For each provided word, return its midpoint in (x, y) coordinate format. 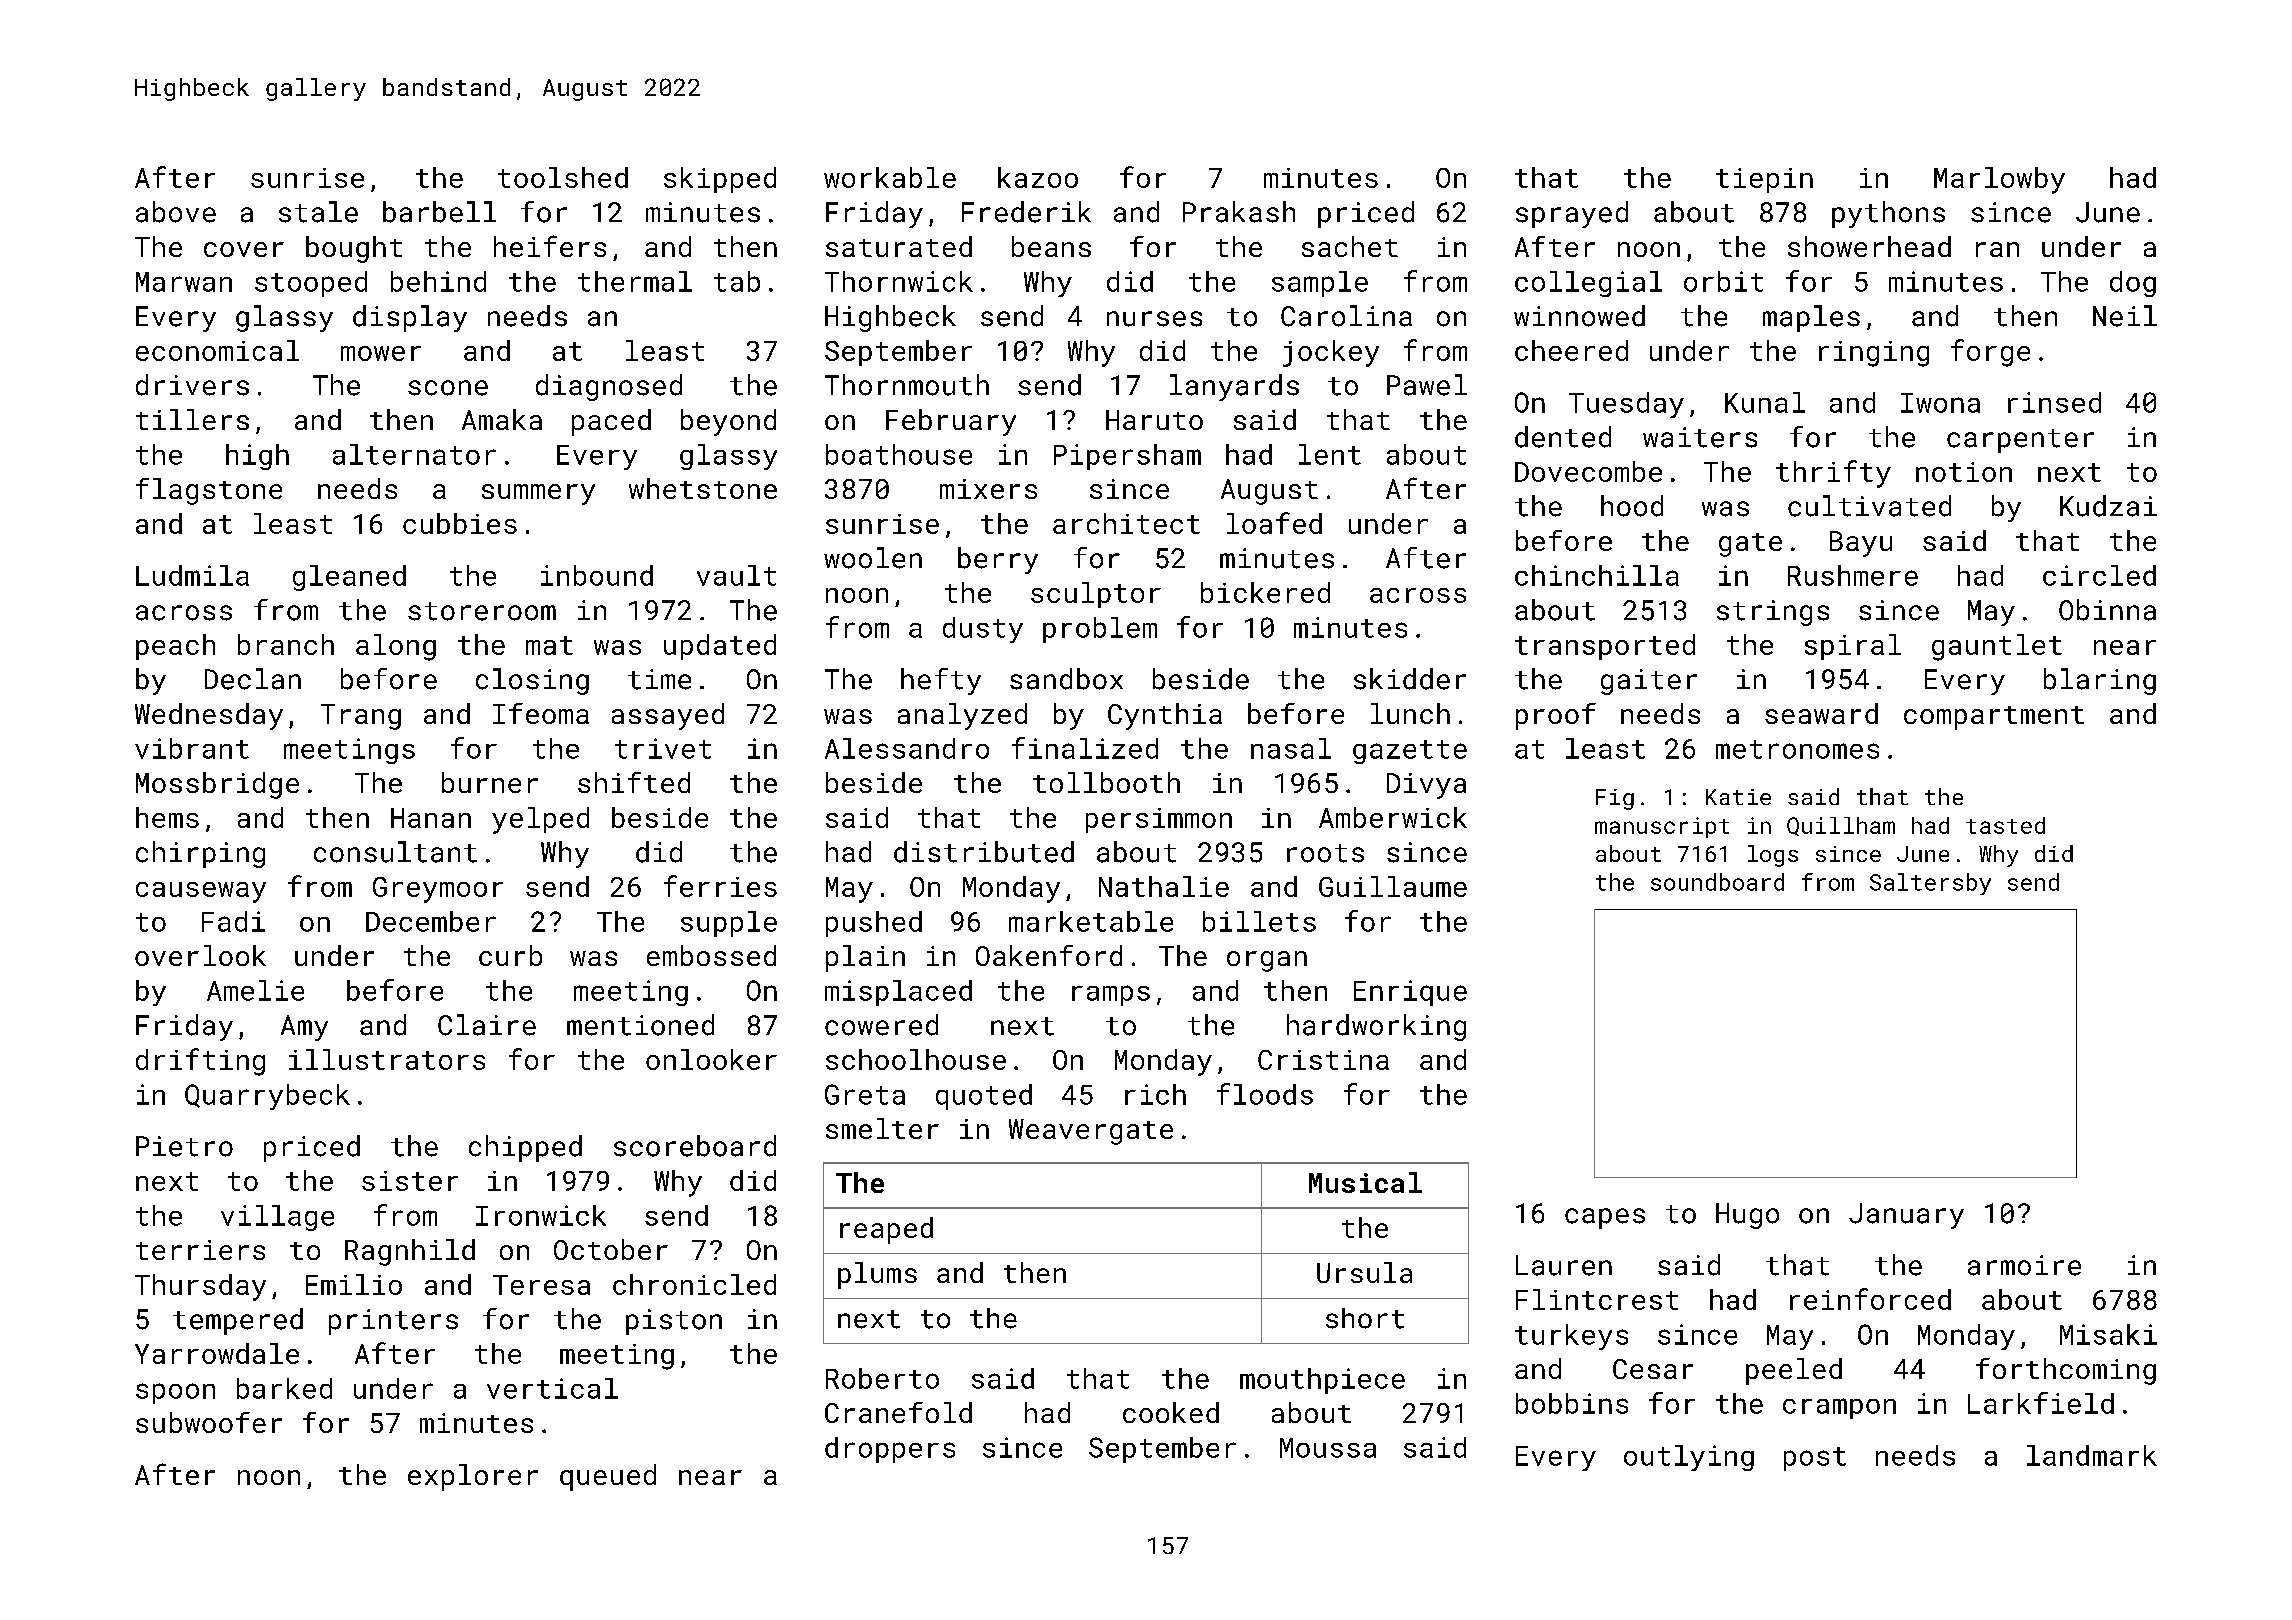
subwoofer (209, 1422)
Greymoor (438, 890)
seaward (1821, 713)
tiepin (1764, 180)
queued (608, 1477)
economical (217, 350)
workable (890, 177)
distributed (984, 852)
